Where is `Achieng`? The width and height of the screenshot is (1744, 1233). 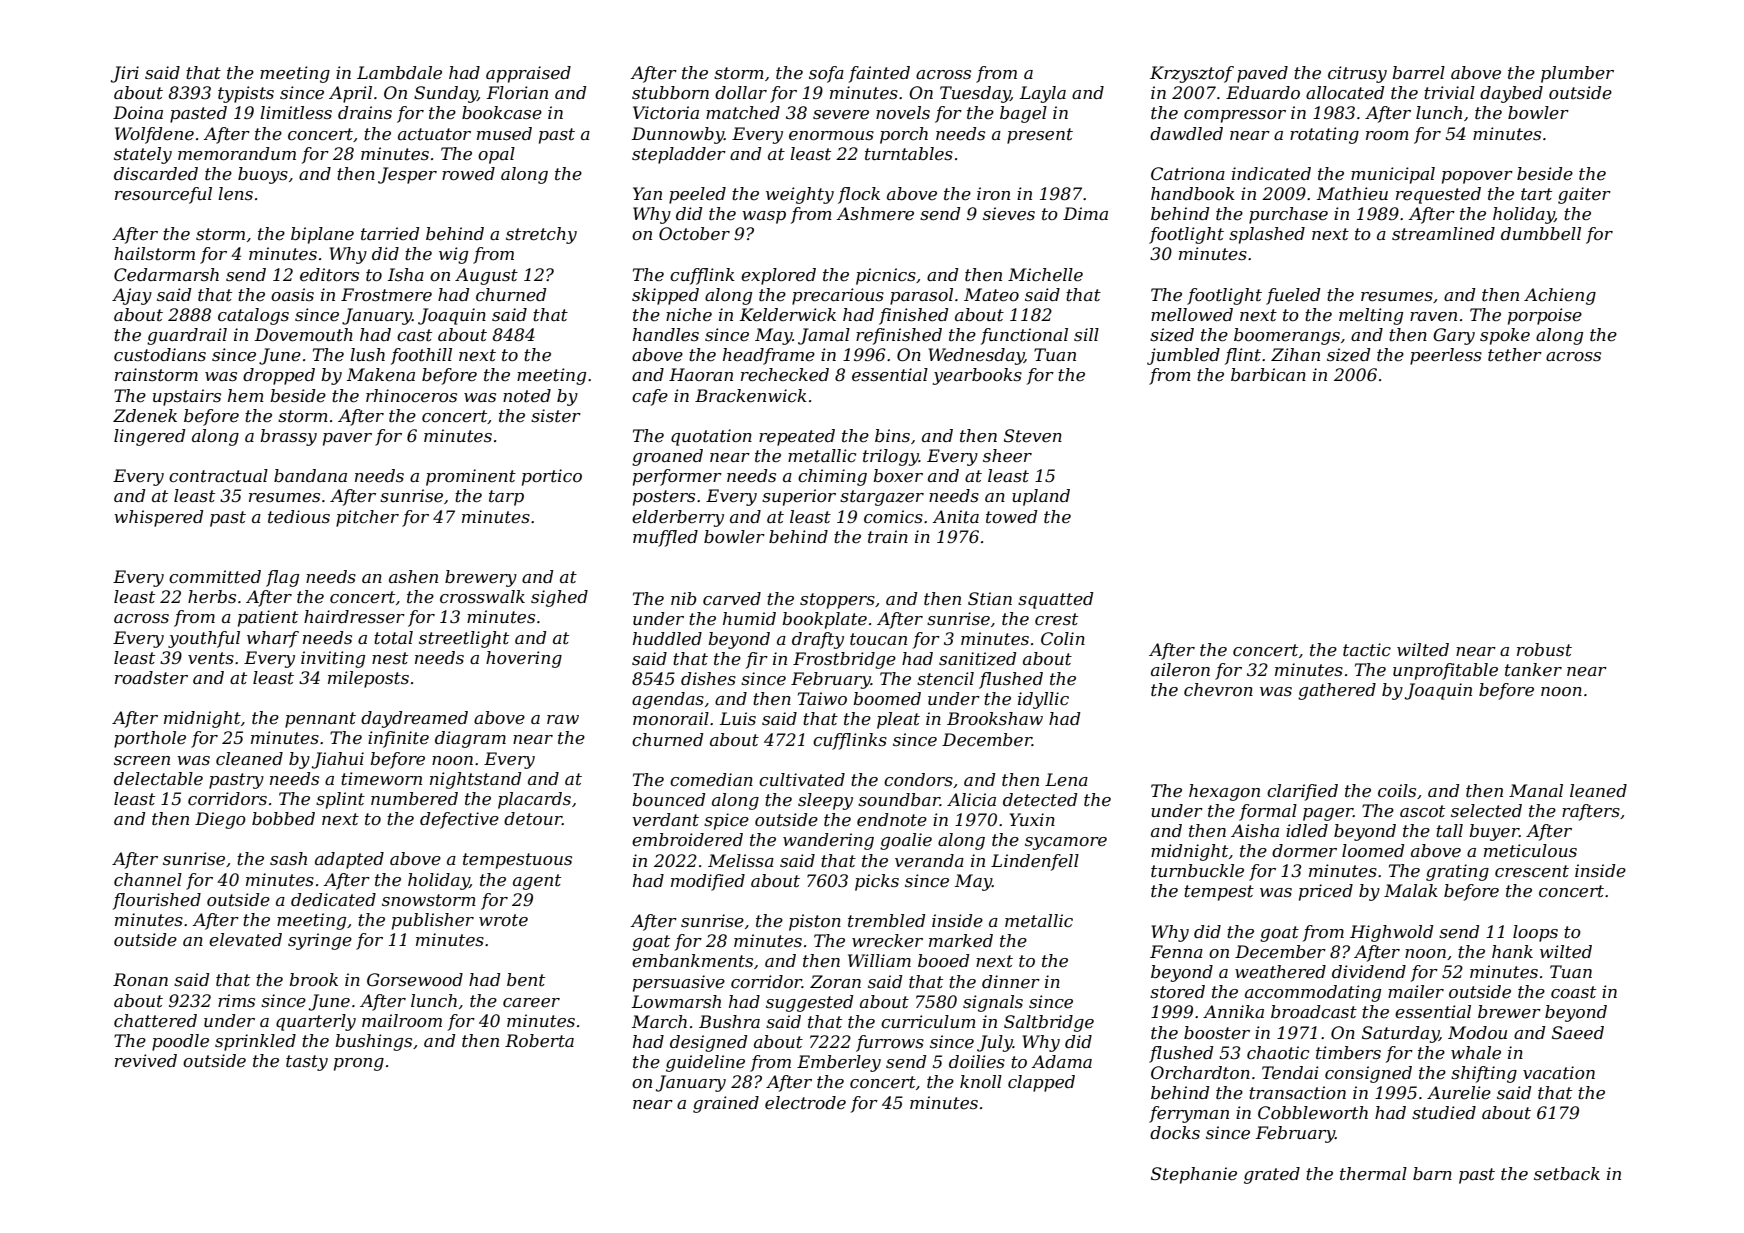 Achieng is located at coordinates (1560, 296).
